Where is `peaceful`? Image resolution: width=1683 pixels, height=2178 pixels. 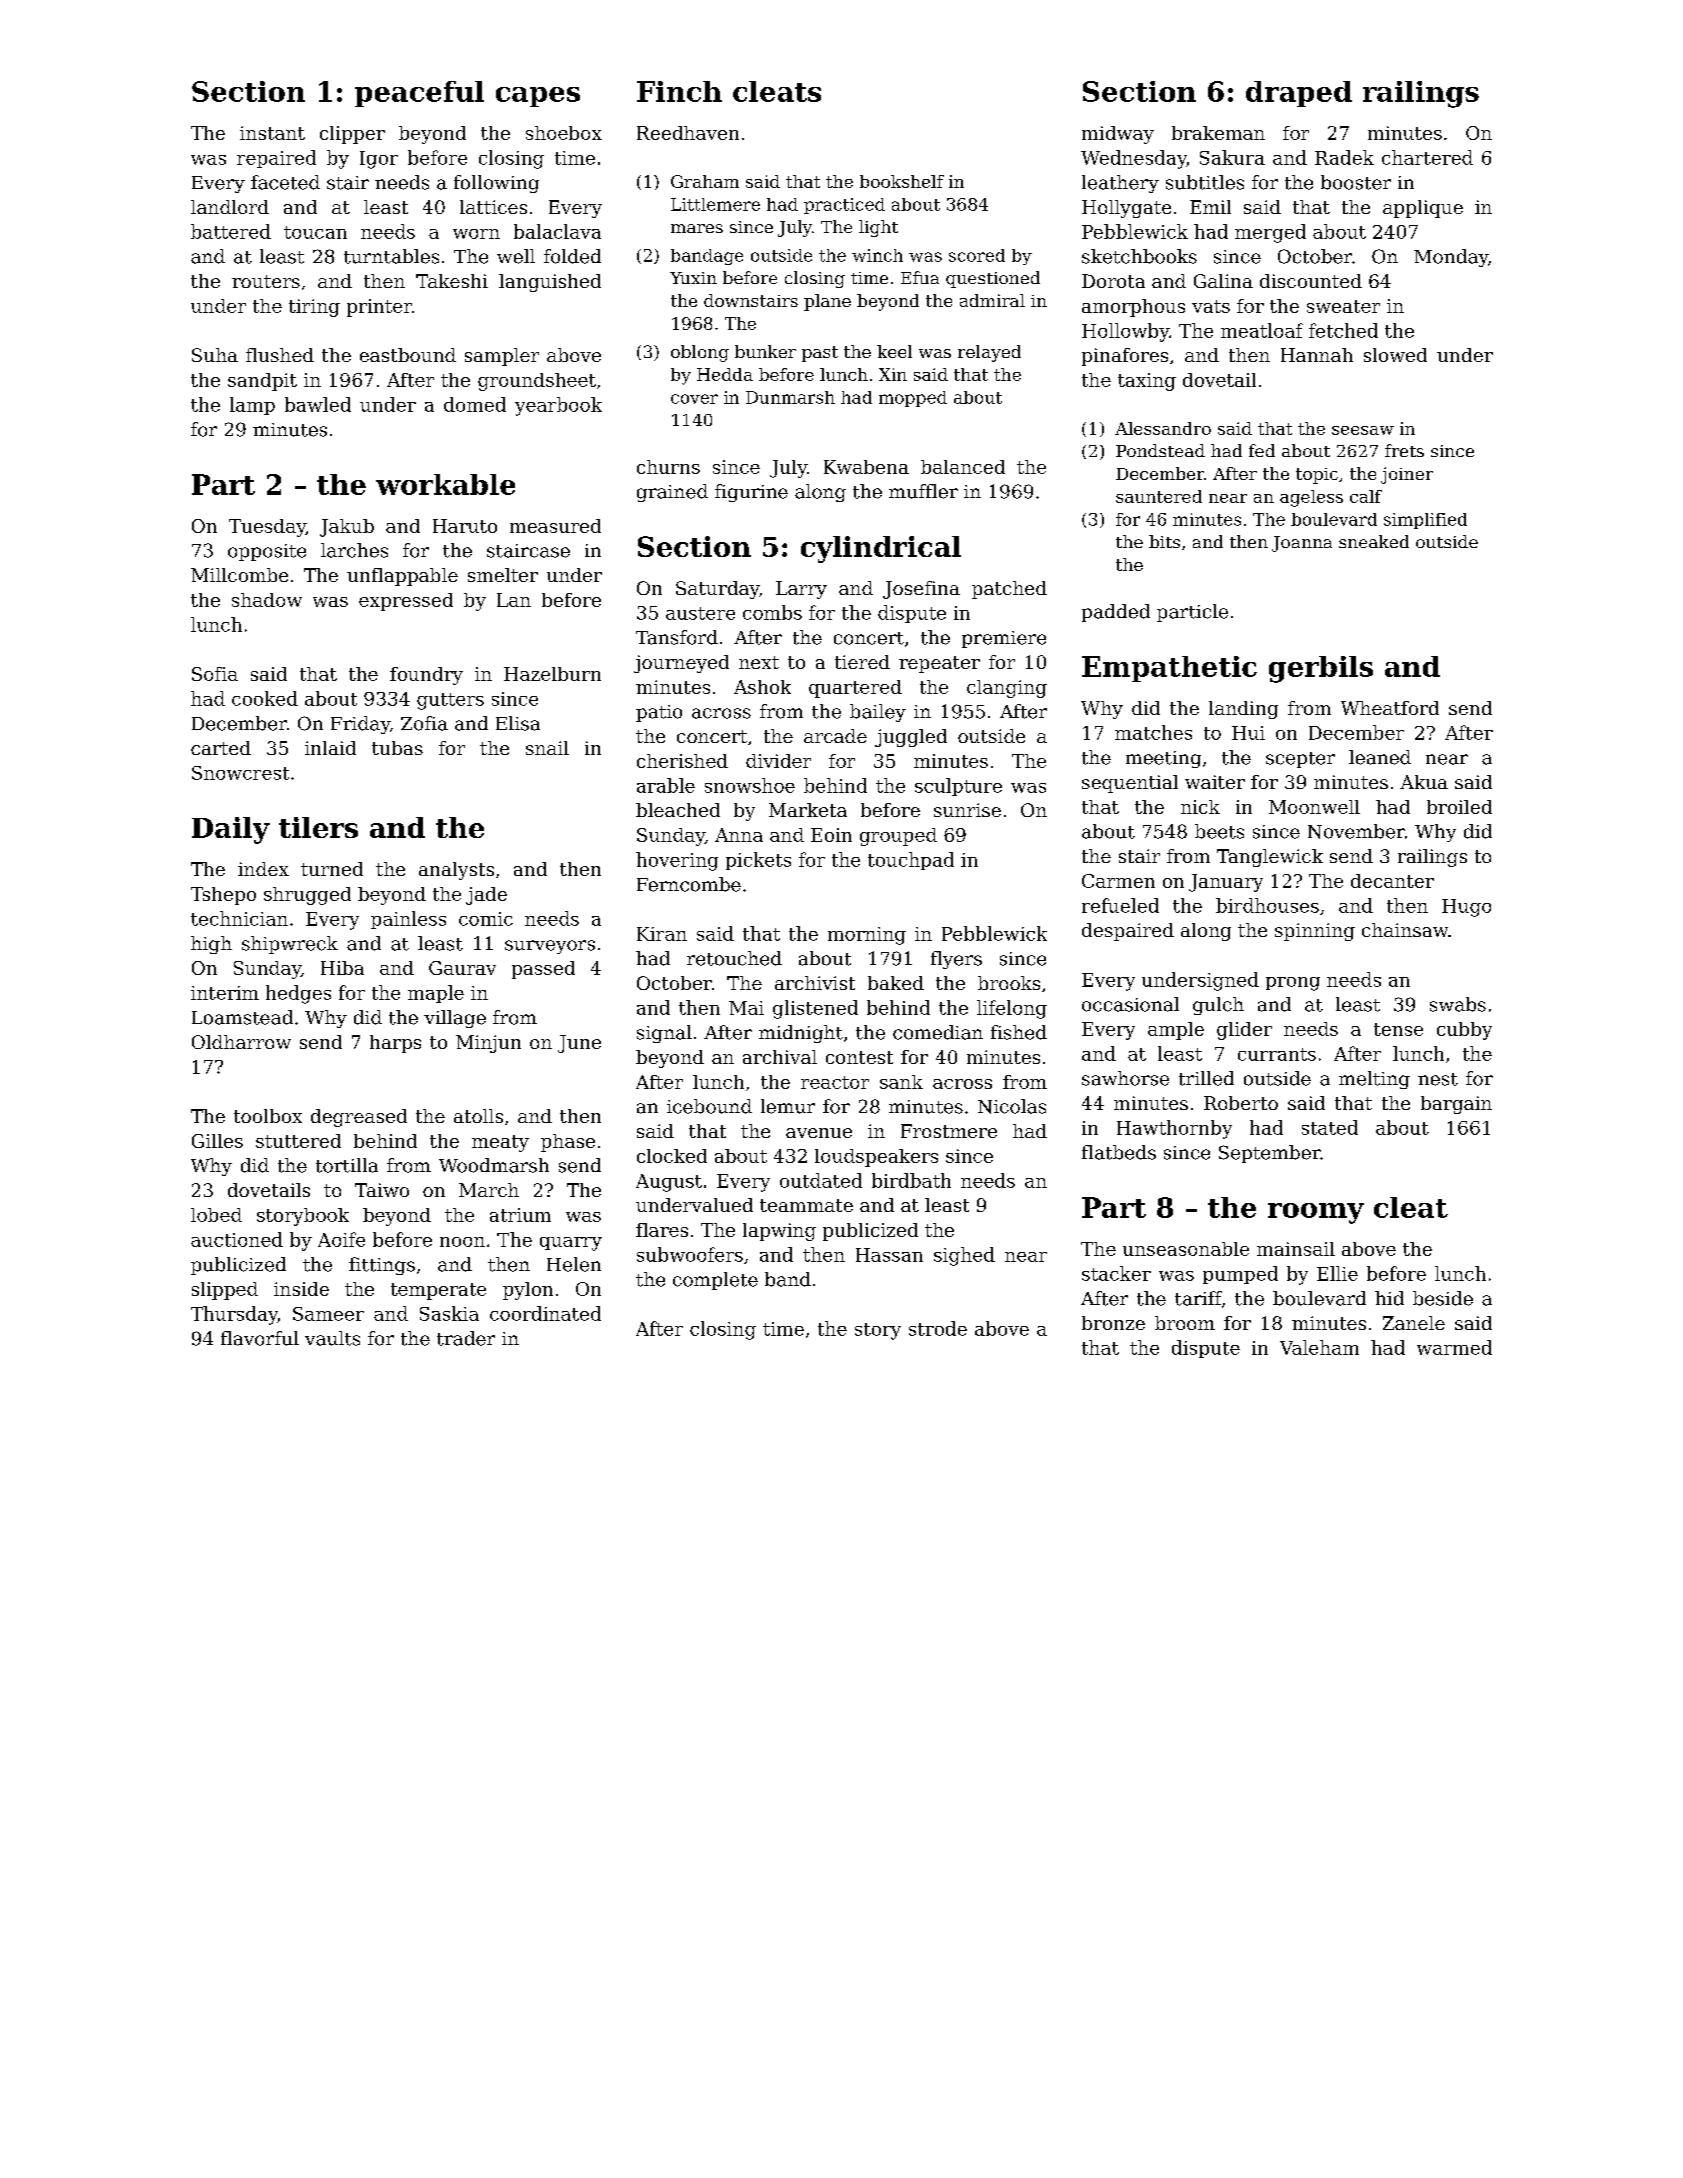
peaceful is located at coordinates (419, 94).
